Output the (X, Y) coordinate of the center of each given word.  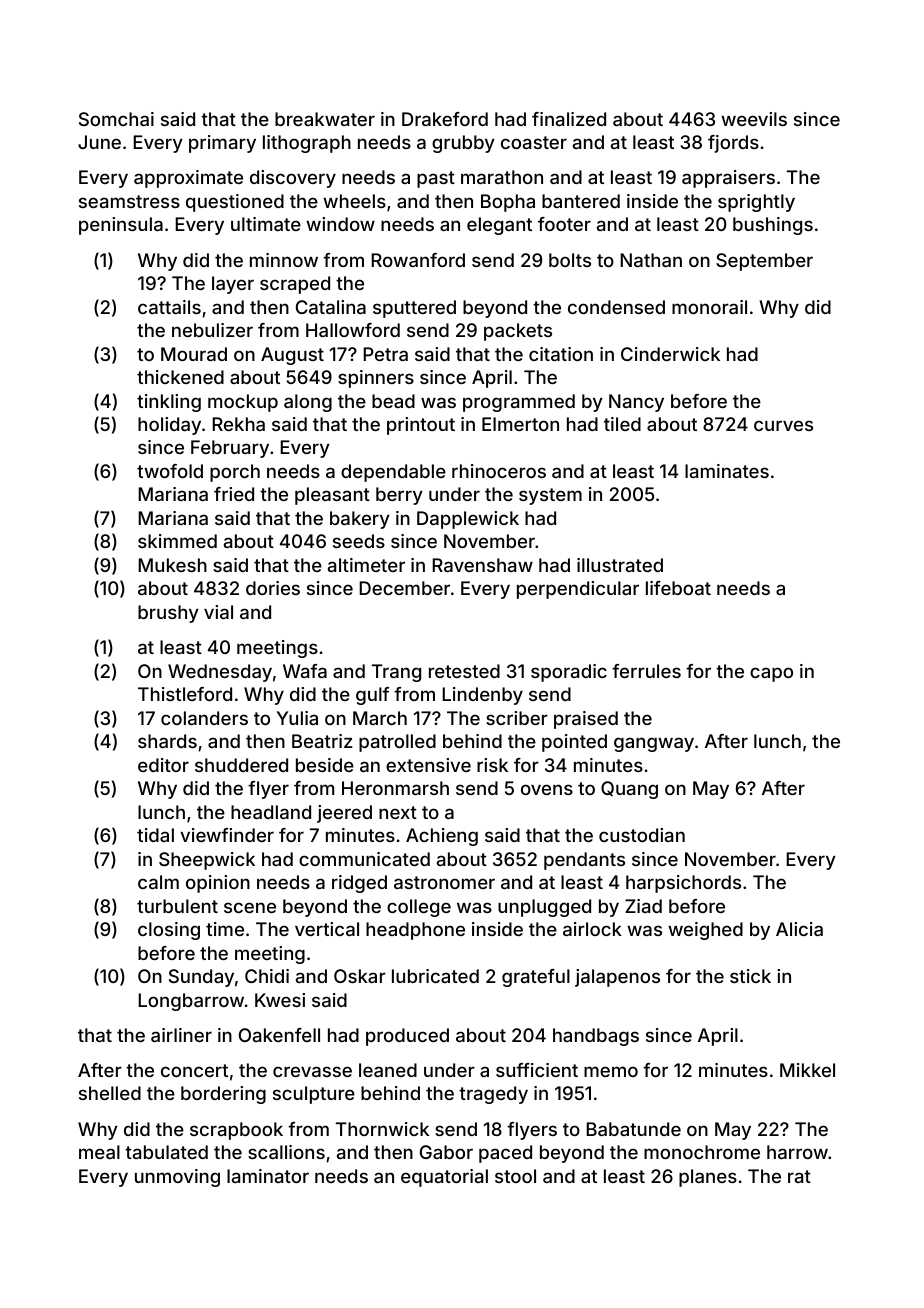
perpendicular (578, 590)
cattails (169, 307)
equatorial (444, 1178)
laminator (268, 1176)
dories (273, 588)
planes (708, 1178)
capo (771, 674)
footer (564, 224)
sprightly (756, 203)
